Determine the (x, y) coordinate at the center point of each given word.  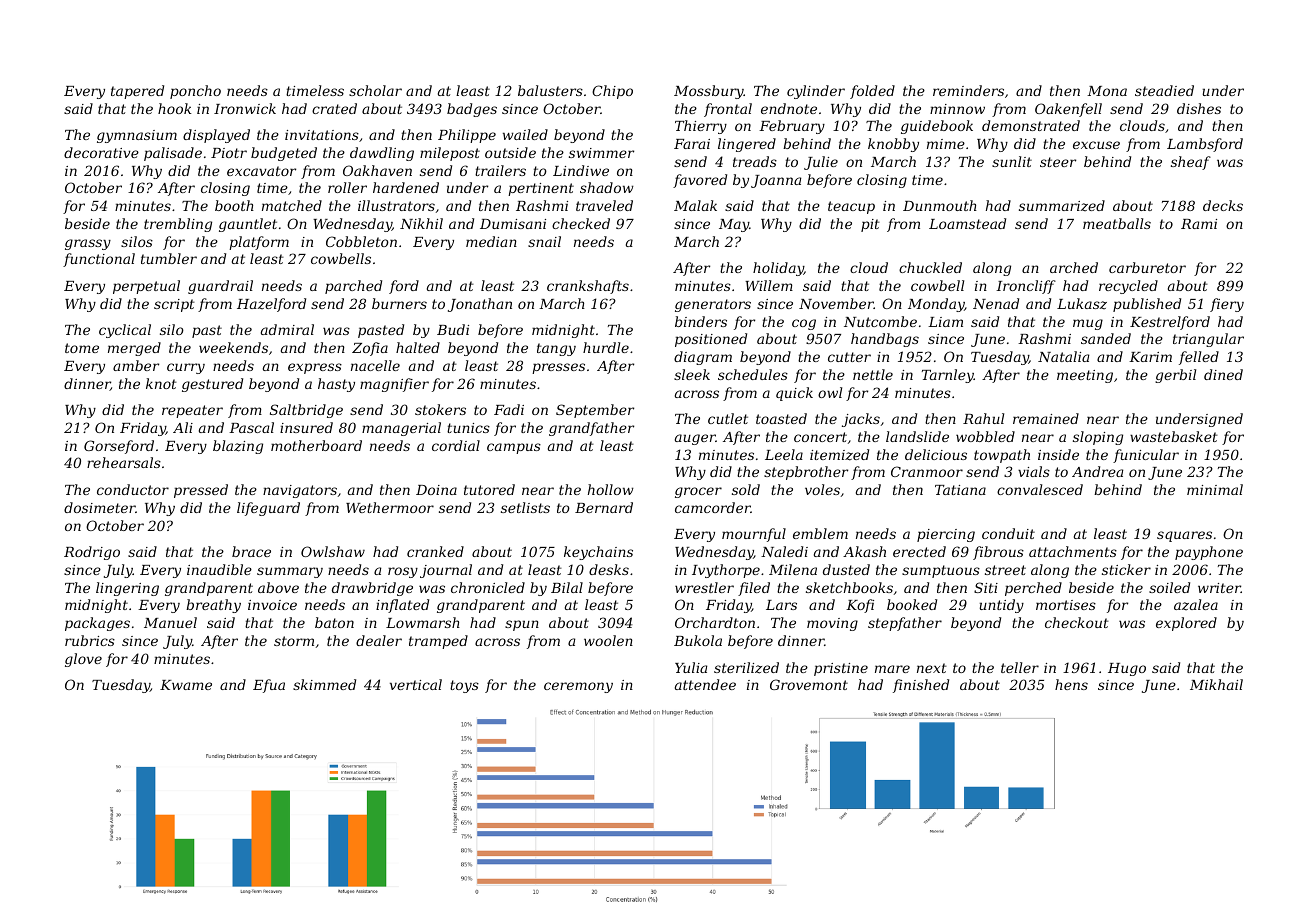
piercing (946, 535)
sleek (692, 374)
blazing (238, 447)
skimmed (324, 684)
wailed (525, 134)
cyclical (125, 331)
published (1147, 305)
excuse (1096, 145)
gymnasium (137, 136)
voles (822, 489)
